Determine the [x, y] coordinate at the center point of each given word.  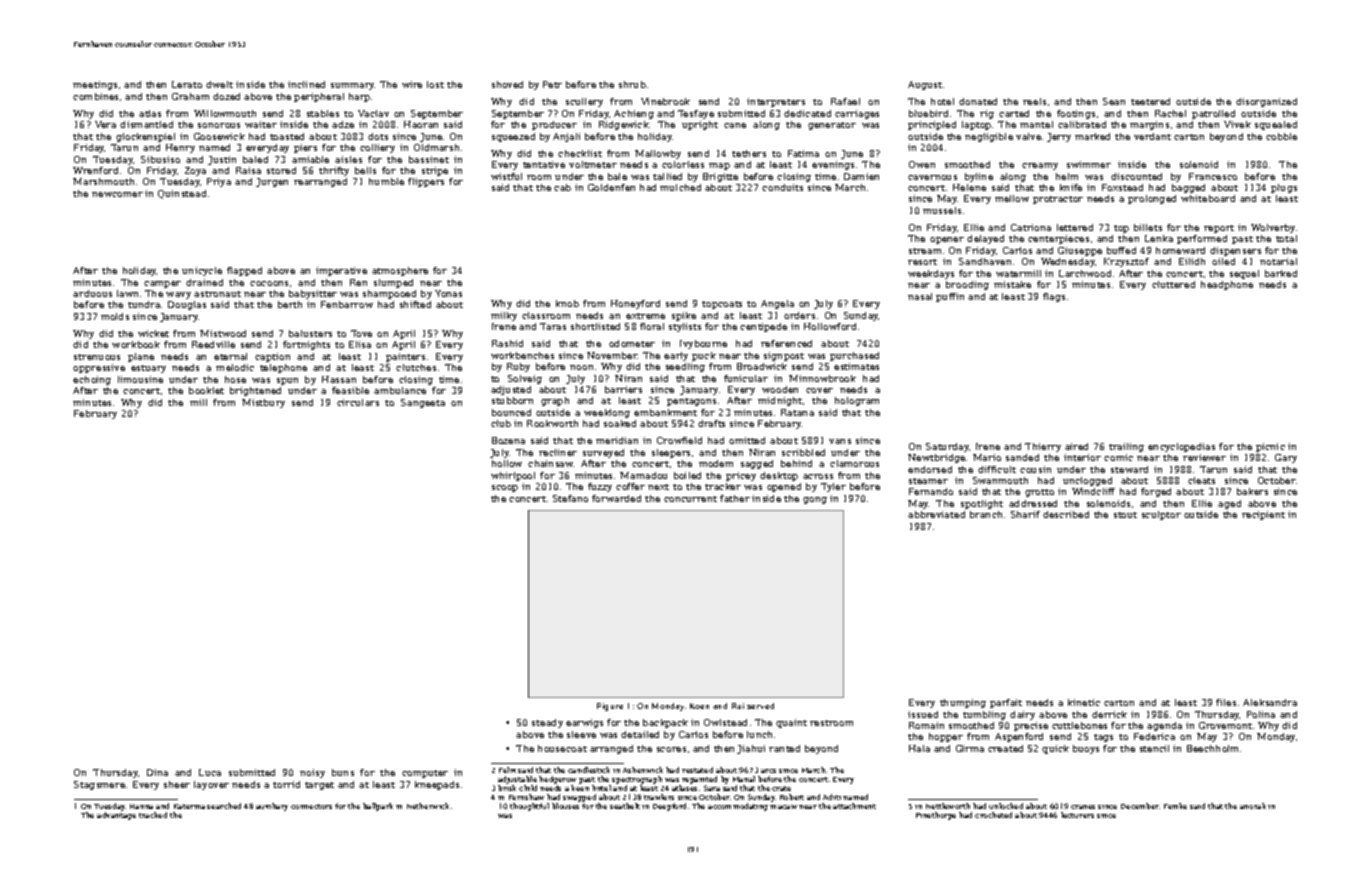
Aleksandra [1270, 702]
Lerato [187, 84]
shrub [632, 84]
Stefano [570, 498]
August [925, 85]
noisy [312, 773]
